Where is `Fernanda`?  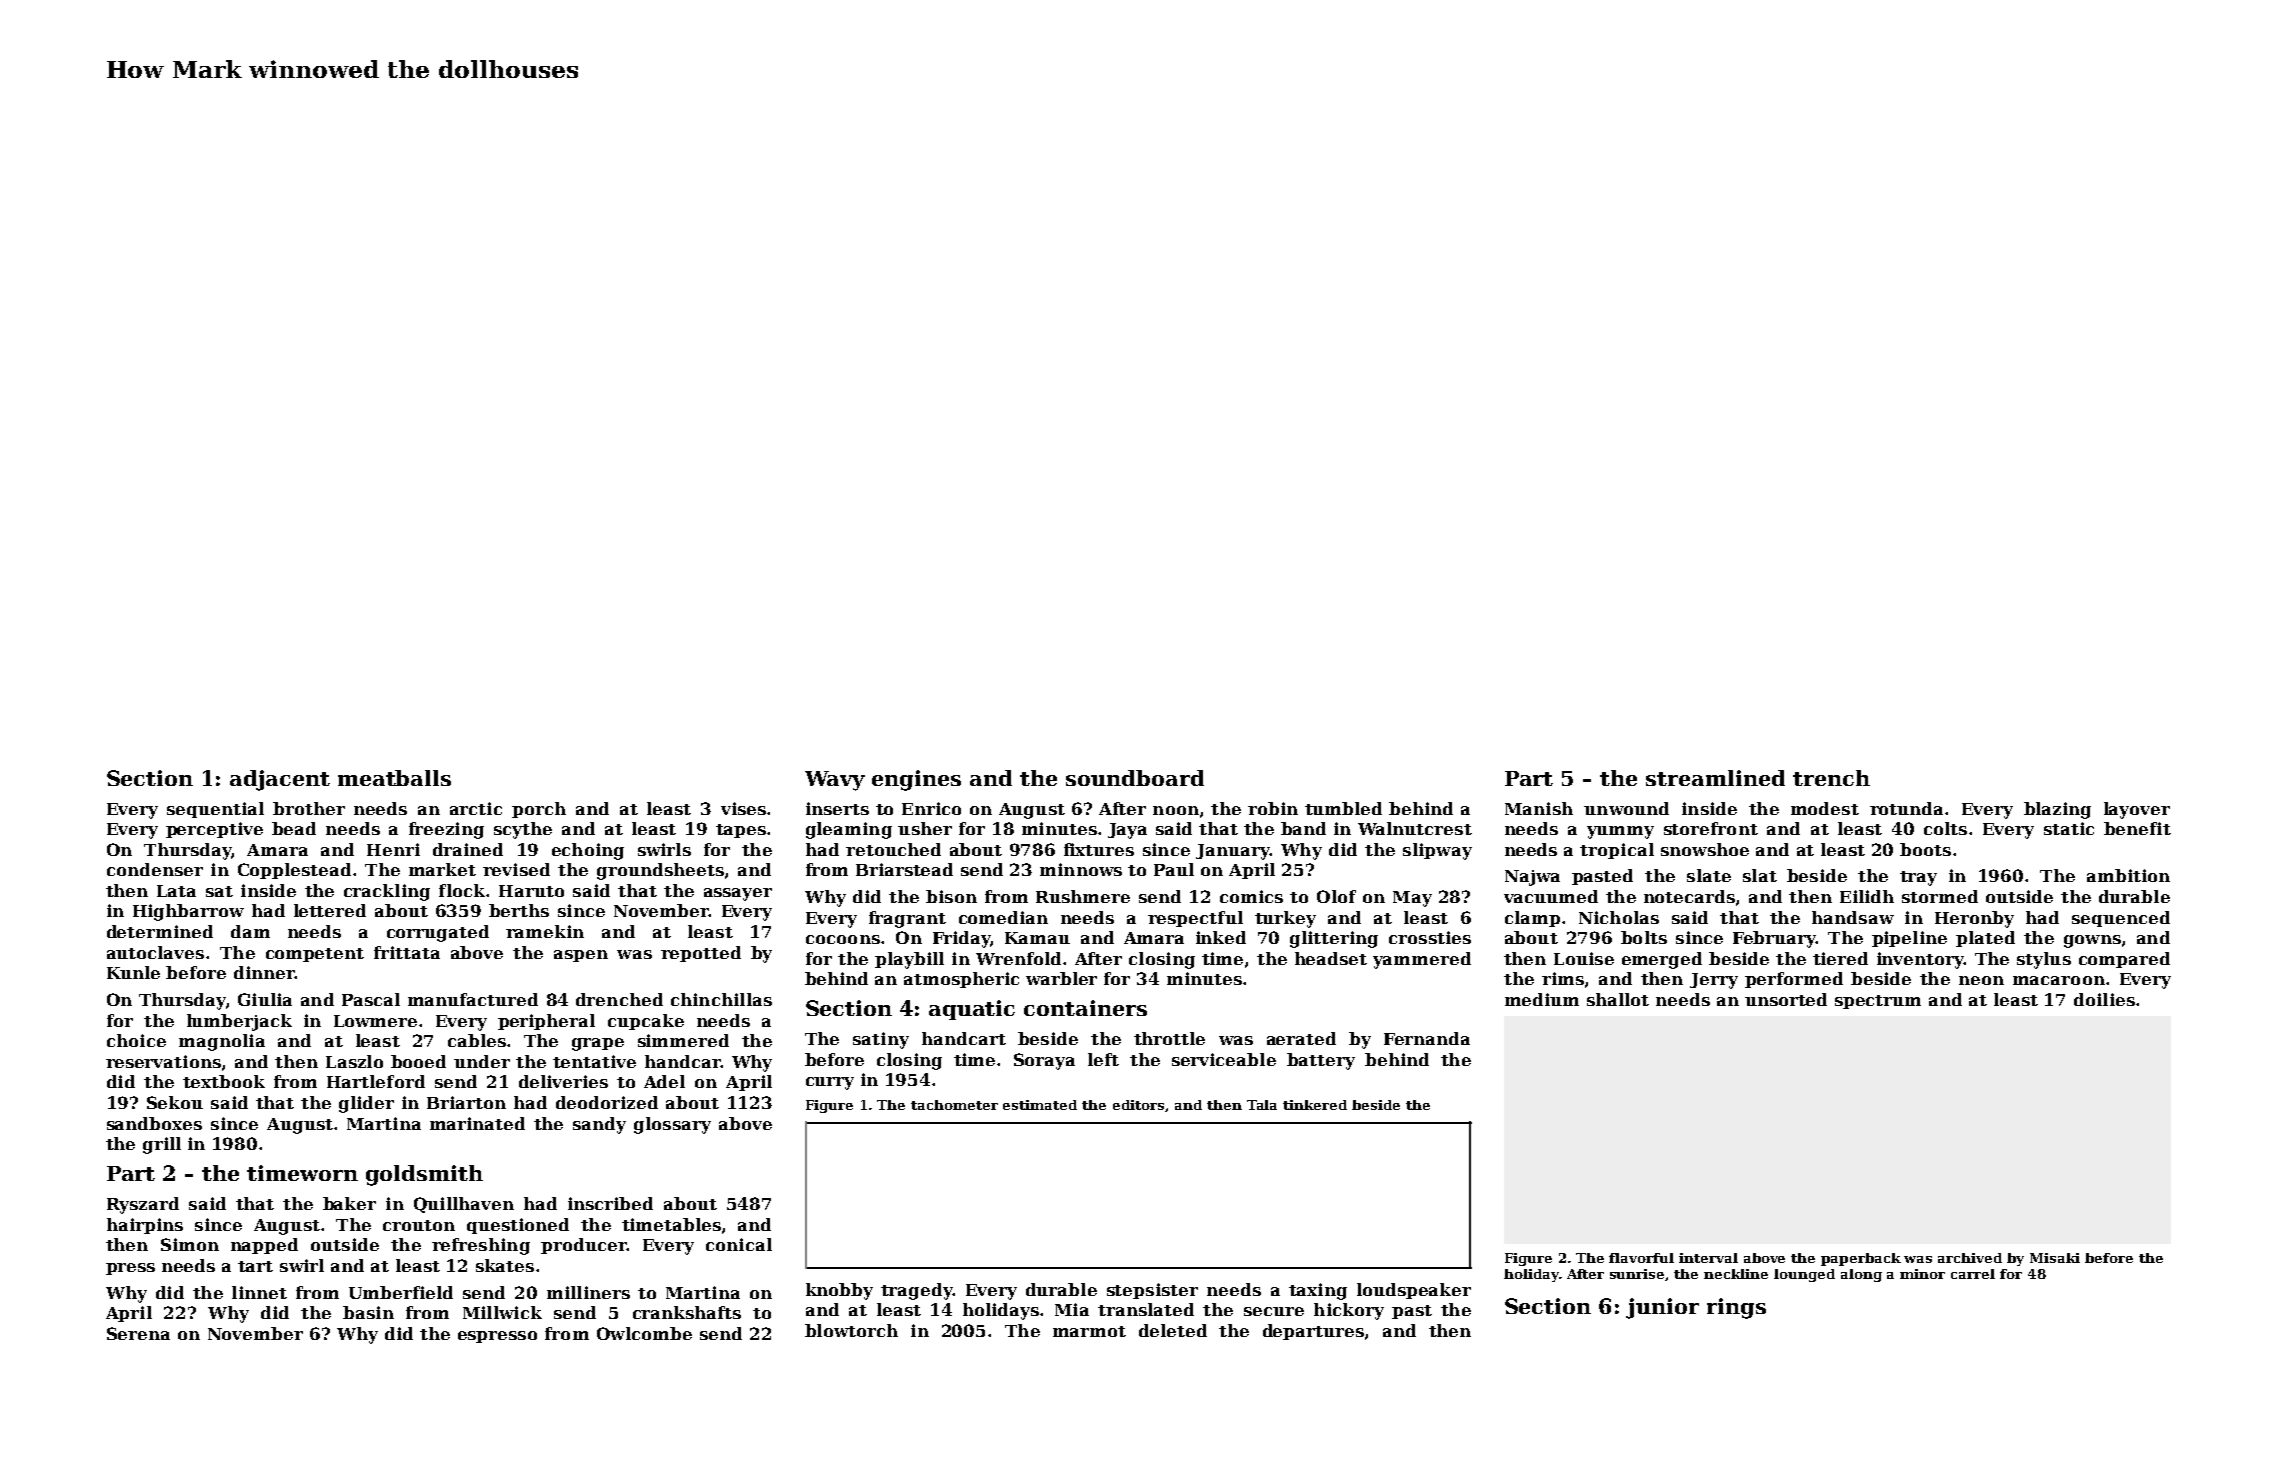 Fernanda is located at coordinates (1427, 1038).
